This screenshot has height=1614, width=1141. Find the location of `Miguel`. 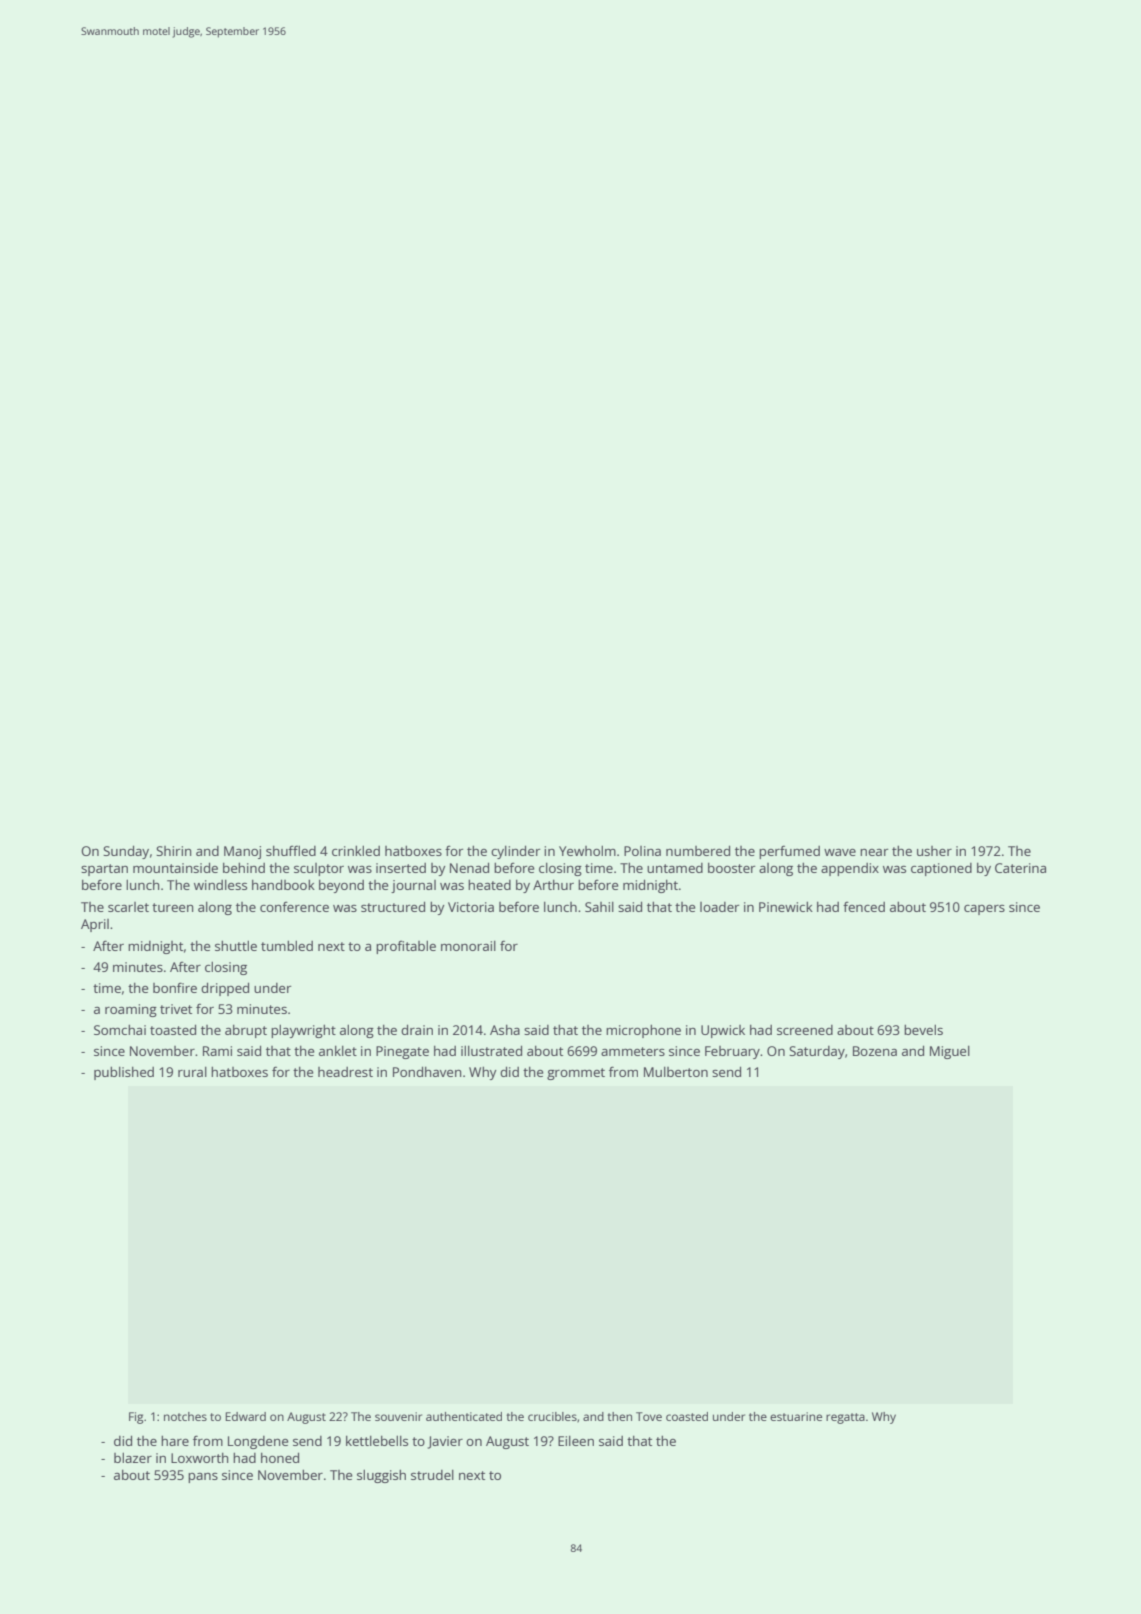

Miguel is located at coordinates (950, 1052).
